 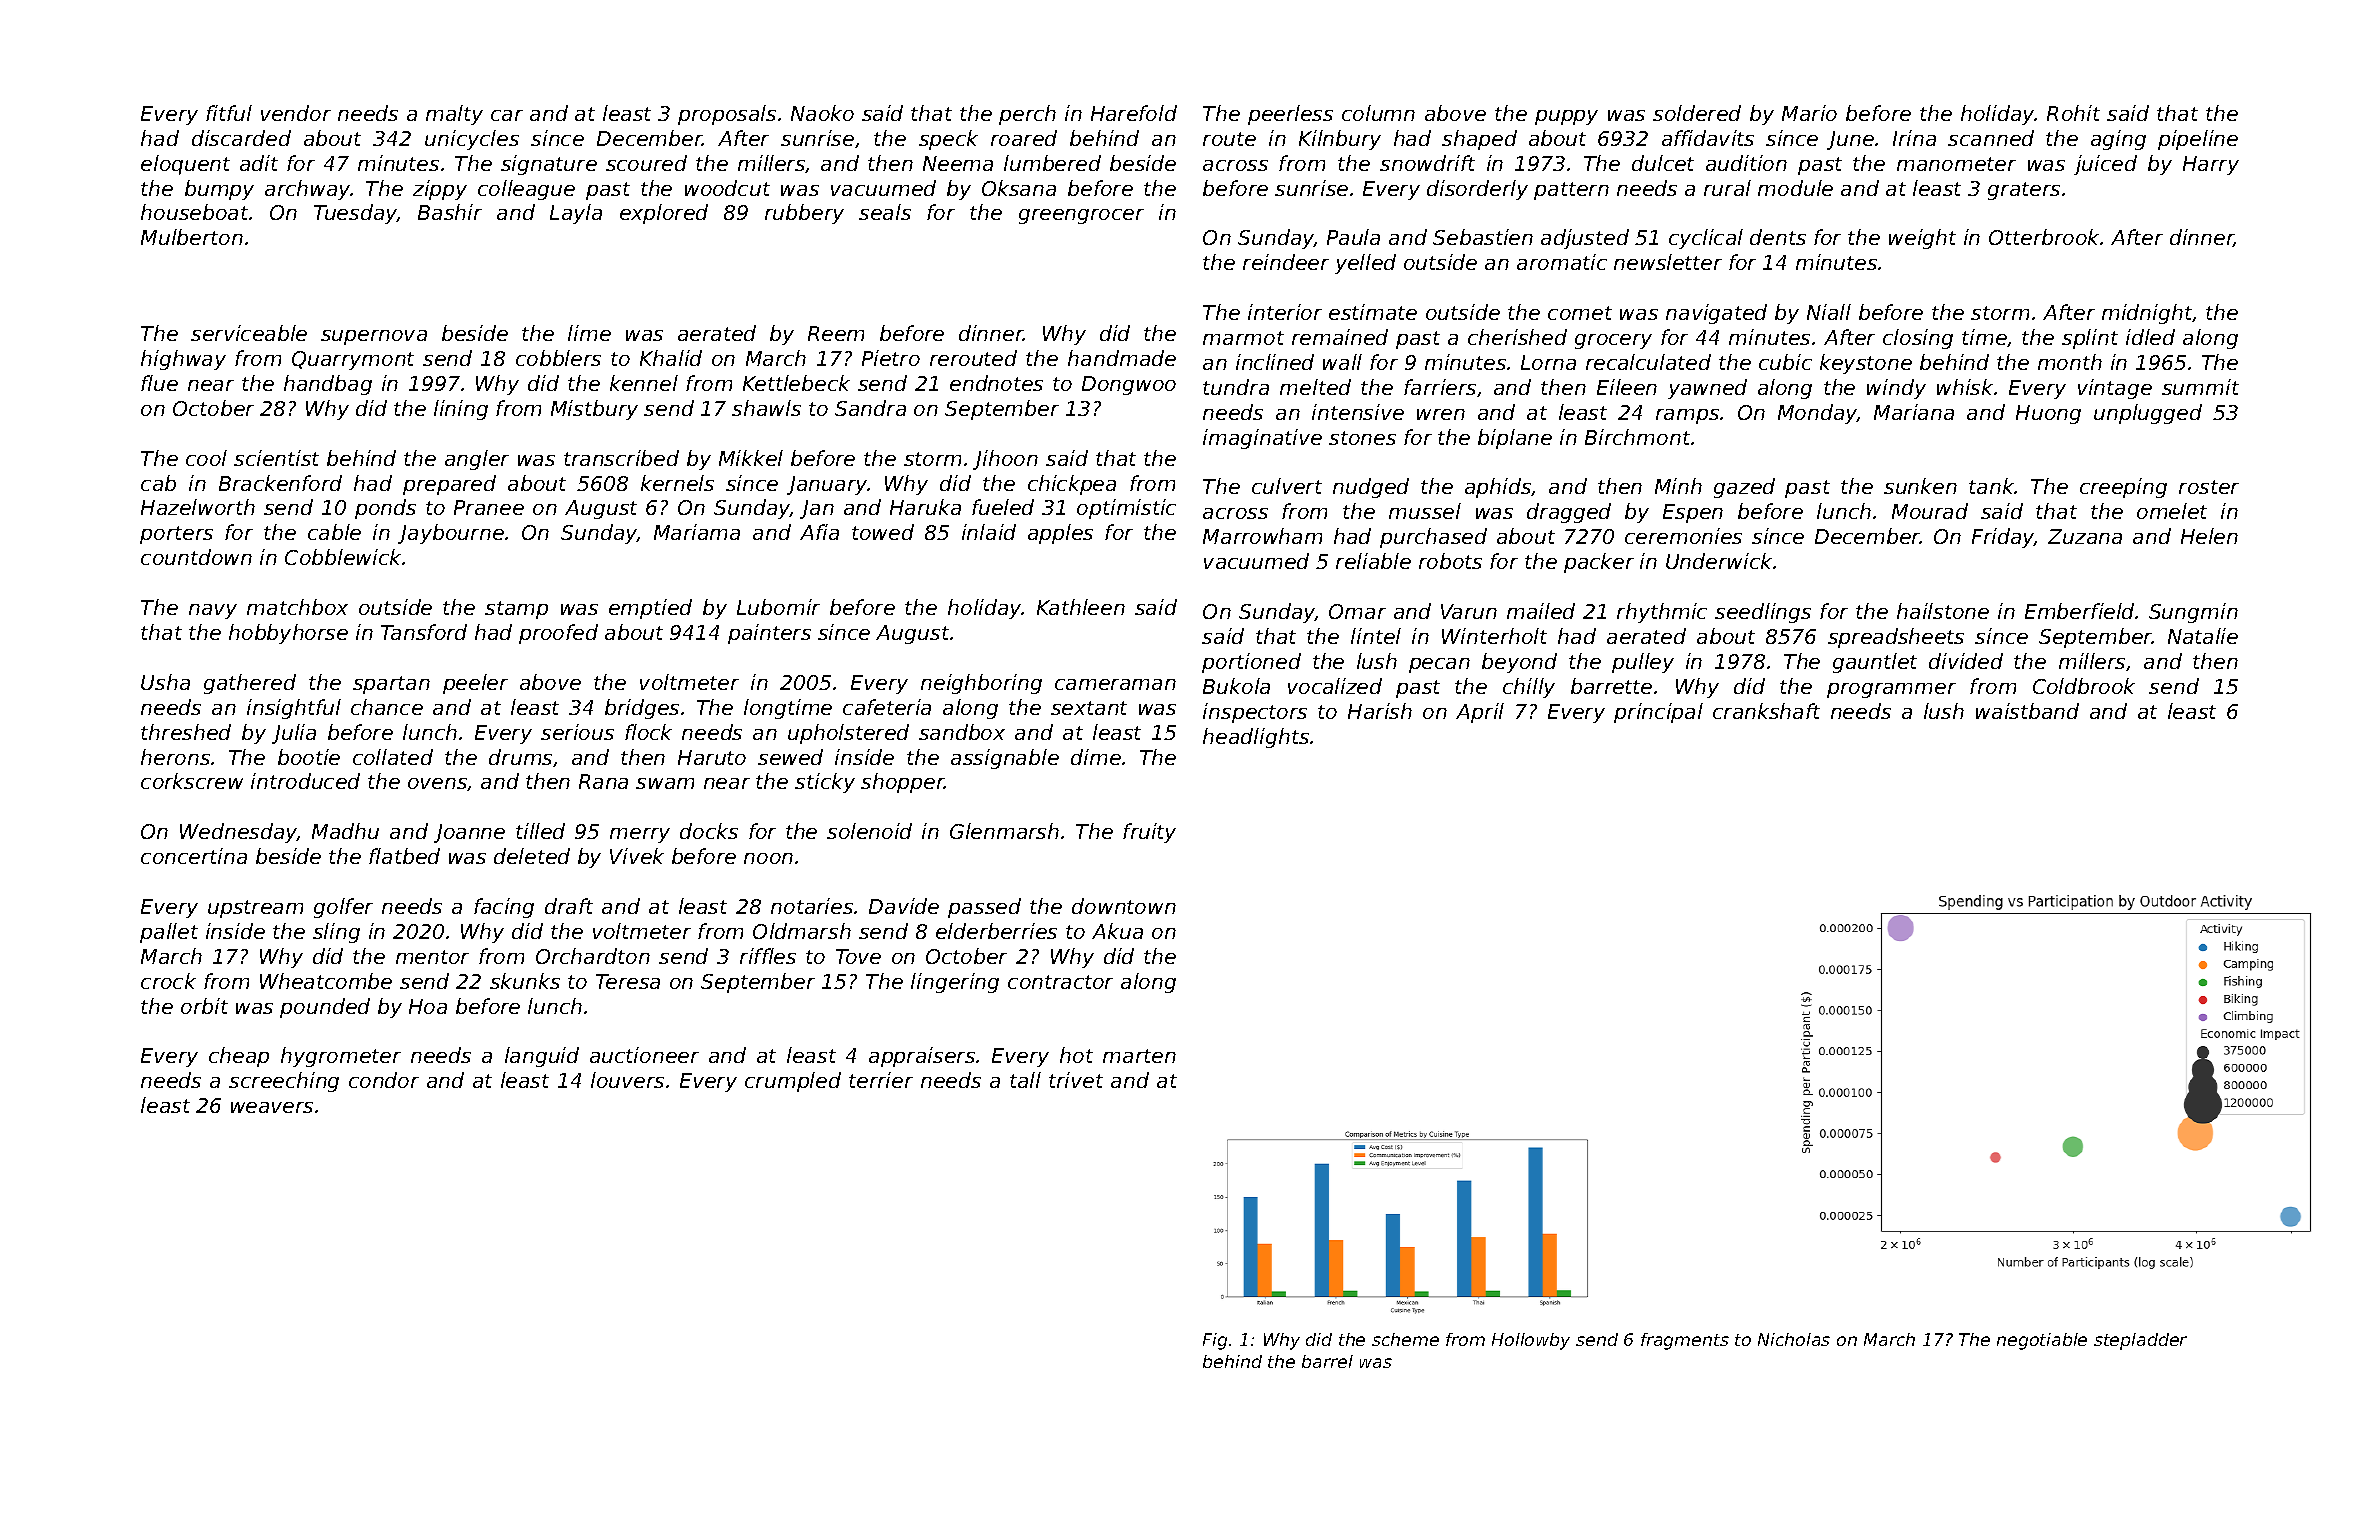 I want to click on snowdrift, so click(x=1427, y=163).
